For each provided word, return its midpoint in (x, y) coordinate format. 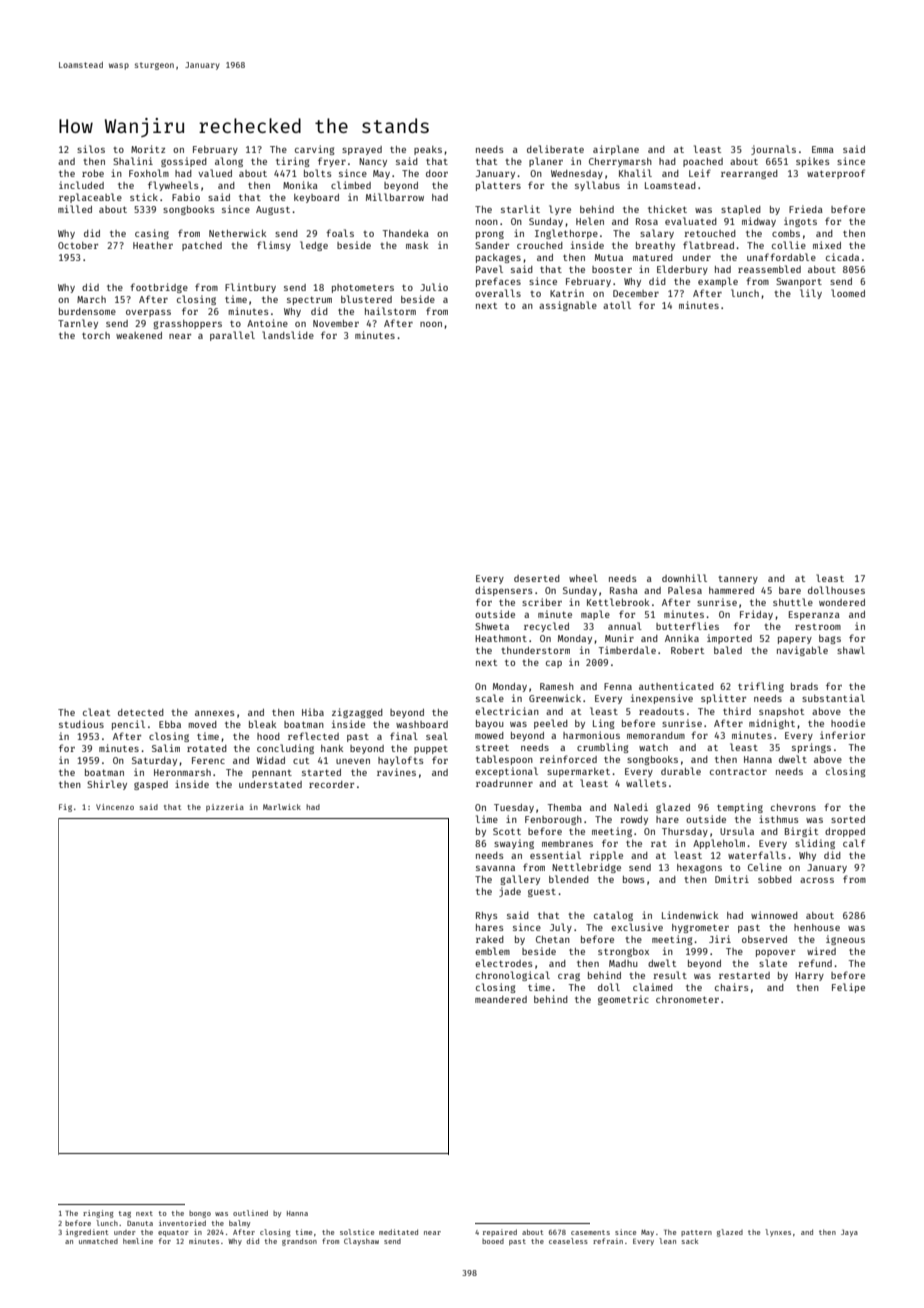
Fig (65, 808)
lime (487, 819)
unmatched (98, 1241)
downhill (684, 578)
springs (811, 748)
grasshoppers (187, 324)
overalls (498, 293)
